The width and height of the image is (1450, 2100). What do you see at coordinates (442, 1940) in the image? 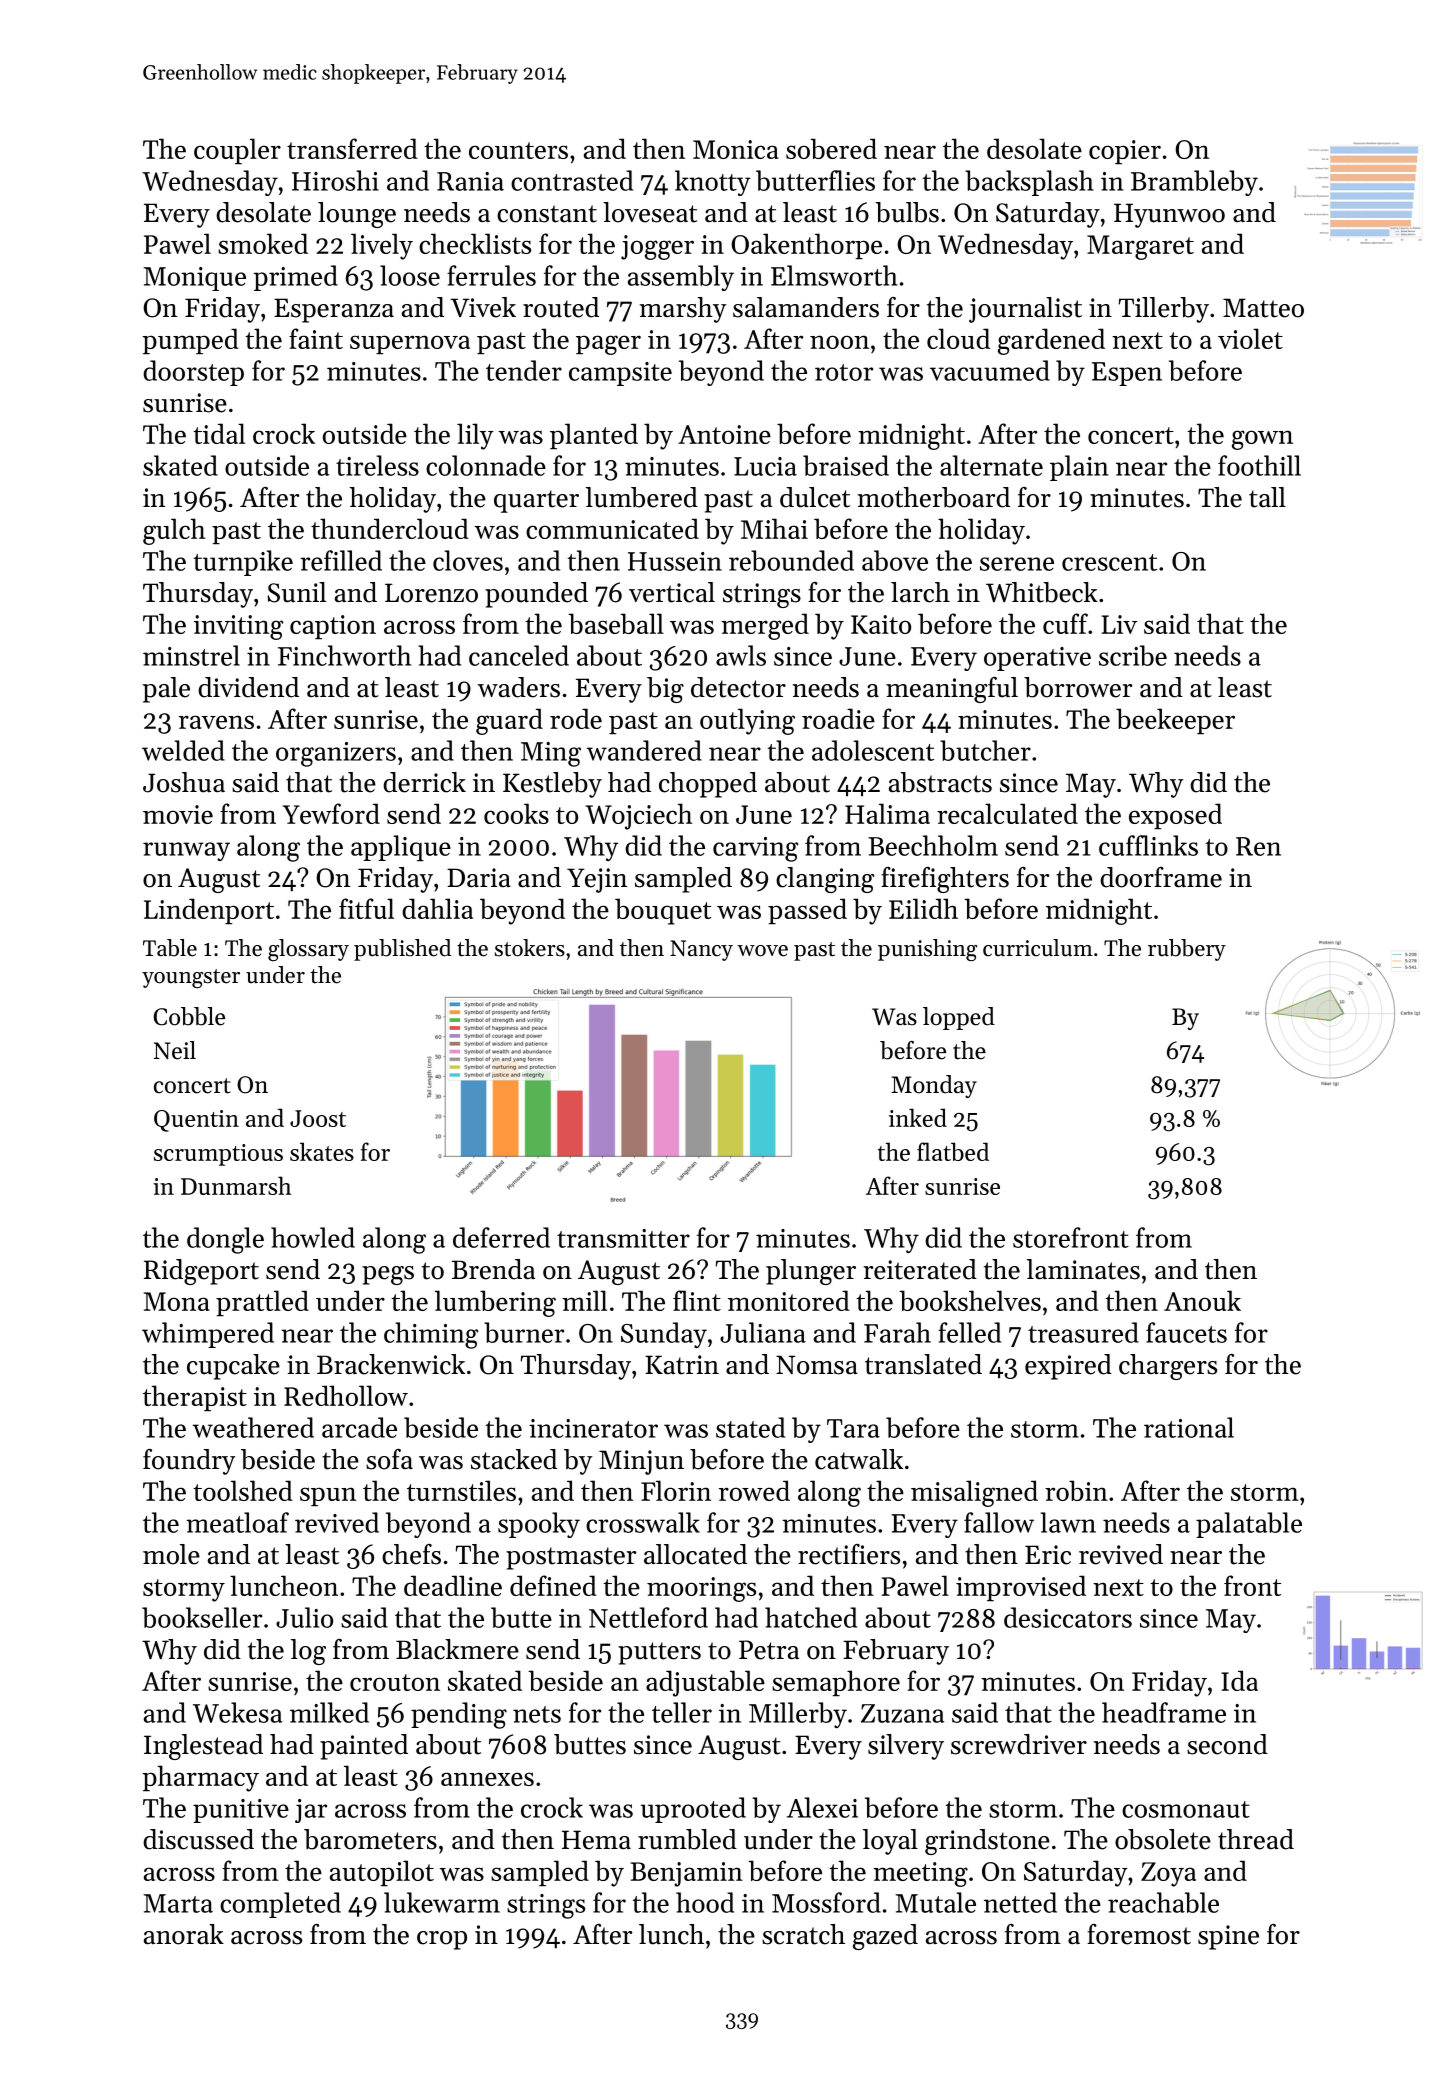
I see `crop` at bounding box center [442, 1940].
